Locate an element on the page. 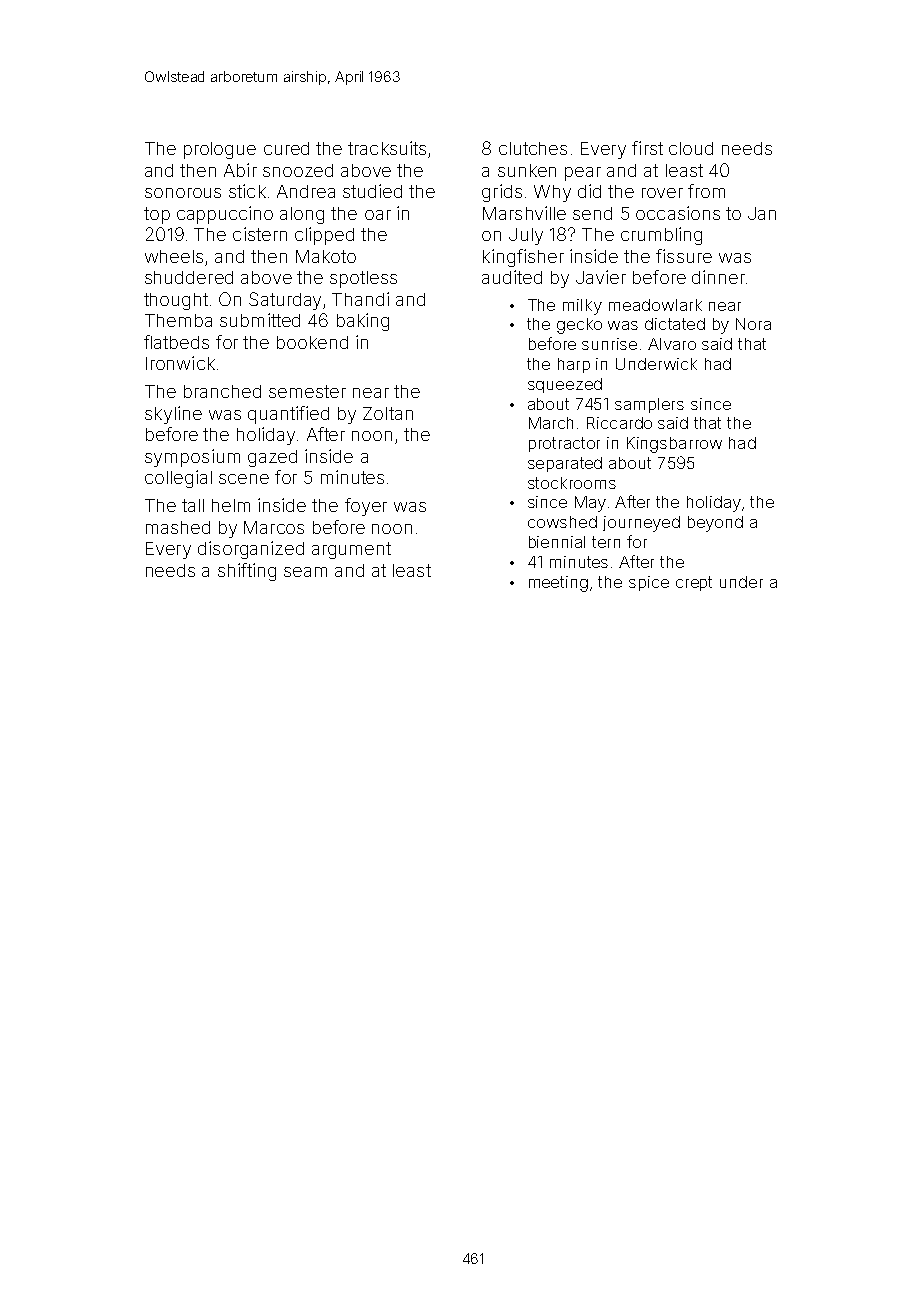 The width and height of the image is (924, 1314). cured is located at coordinates (286, 148).
